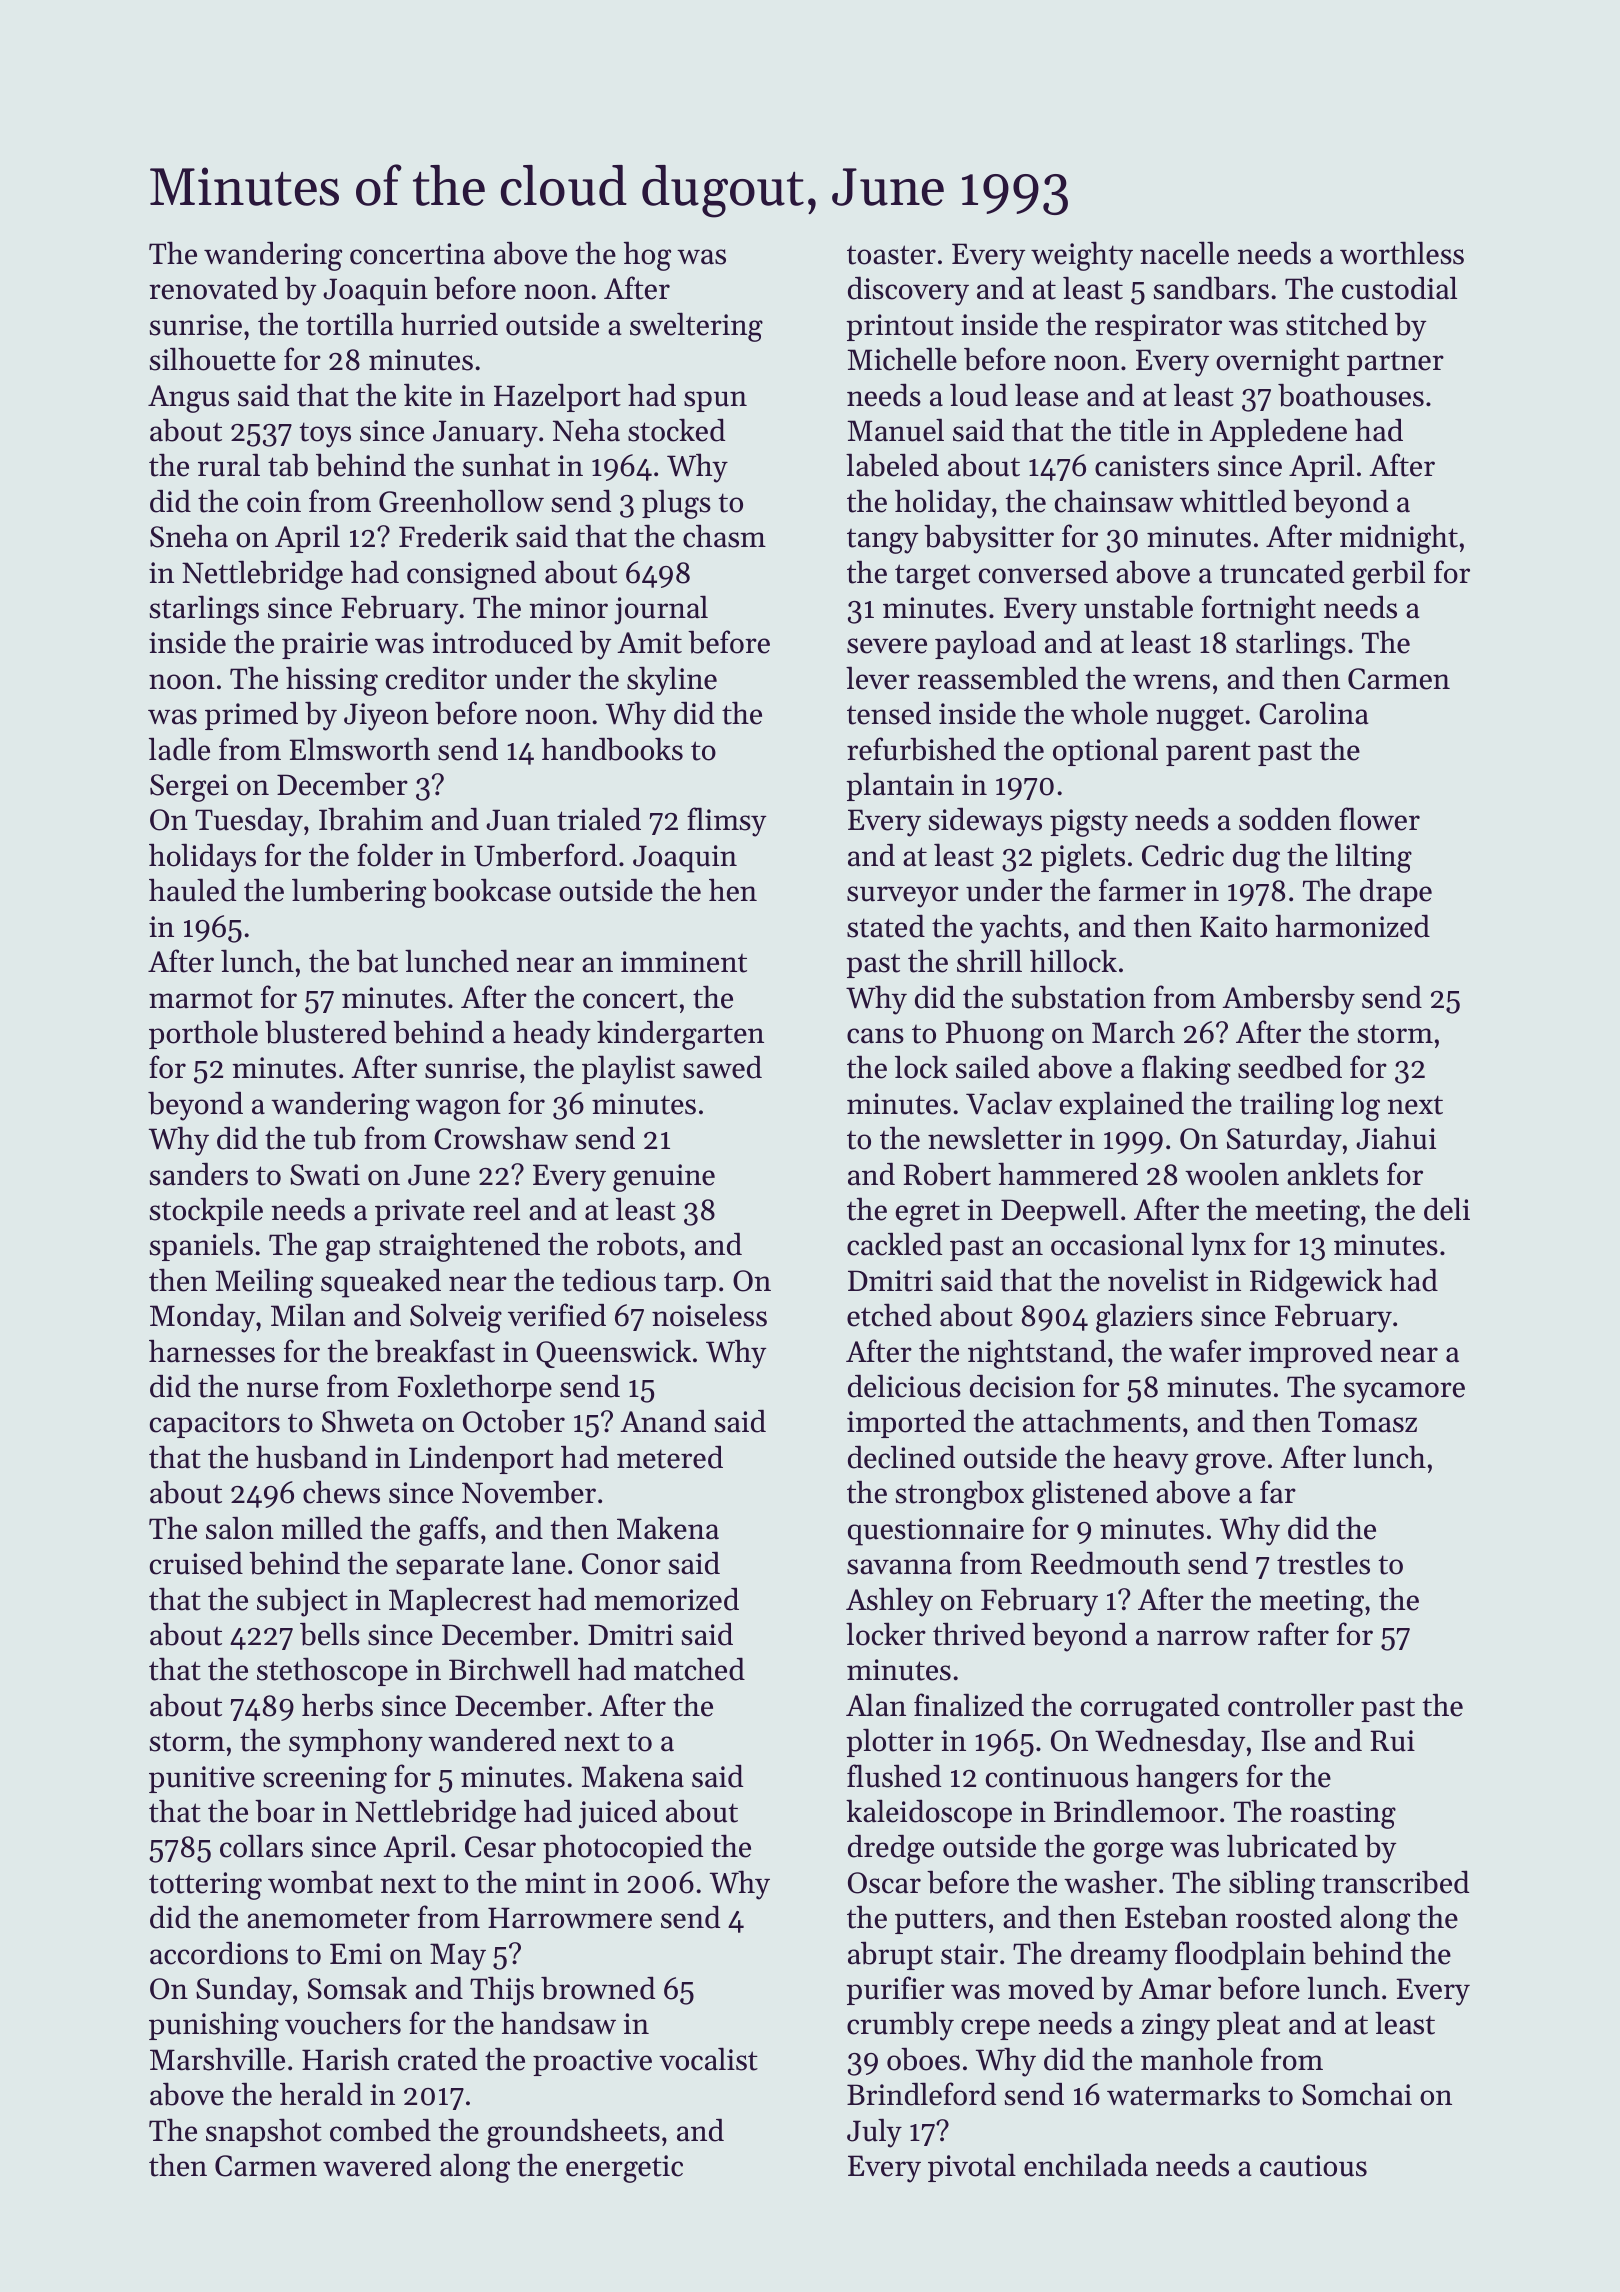 The width and height of the screenshot is (1620, 2292). Describe the element at coordinates (900, 327) in the screenshot. I see `printout` at that location.
